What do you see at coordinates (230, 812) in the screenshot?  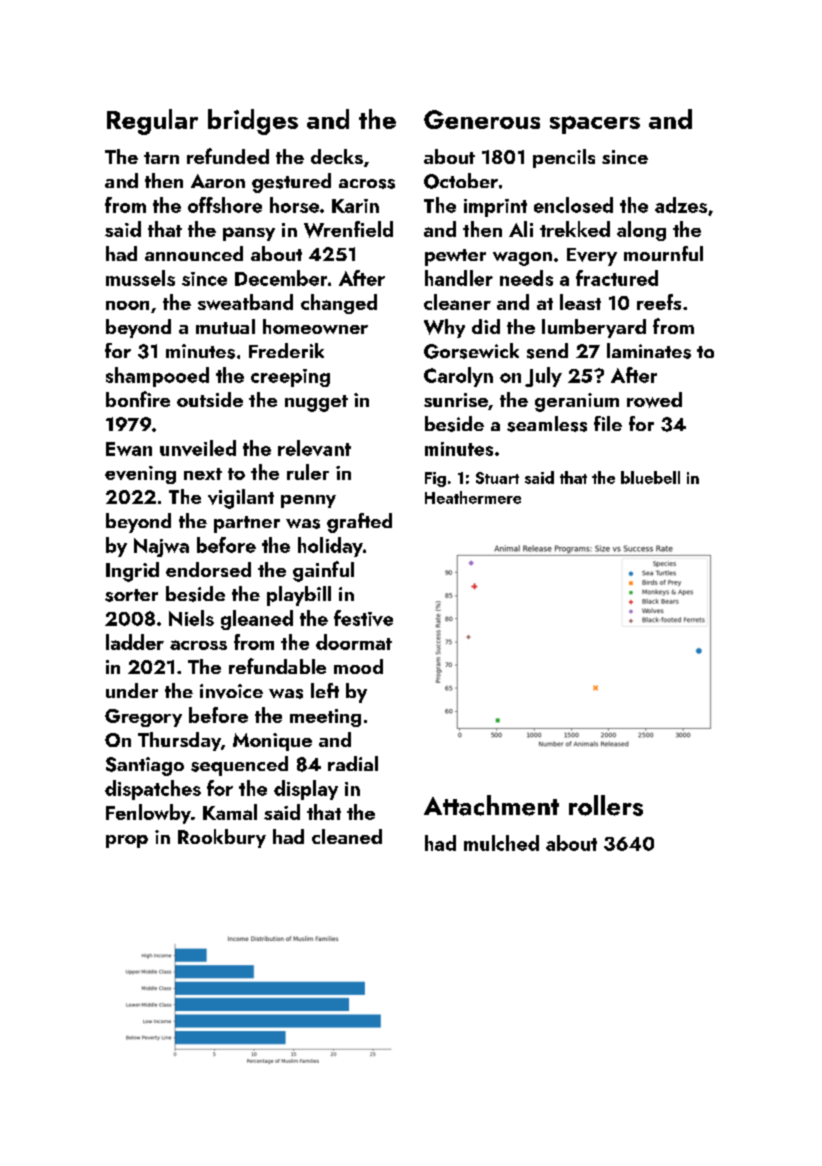 I see `Kamal` at bounding box center [230, 812].
